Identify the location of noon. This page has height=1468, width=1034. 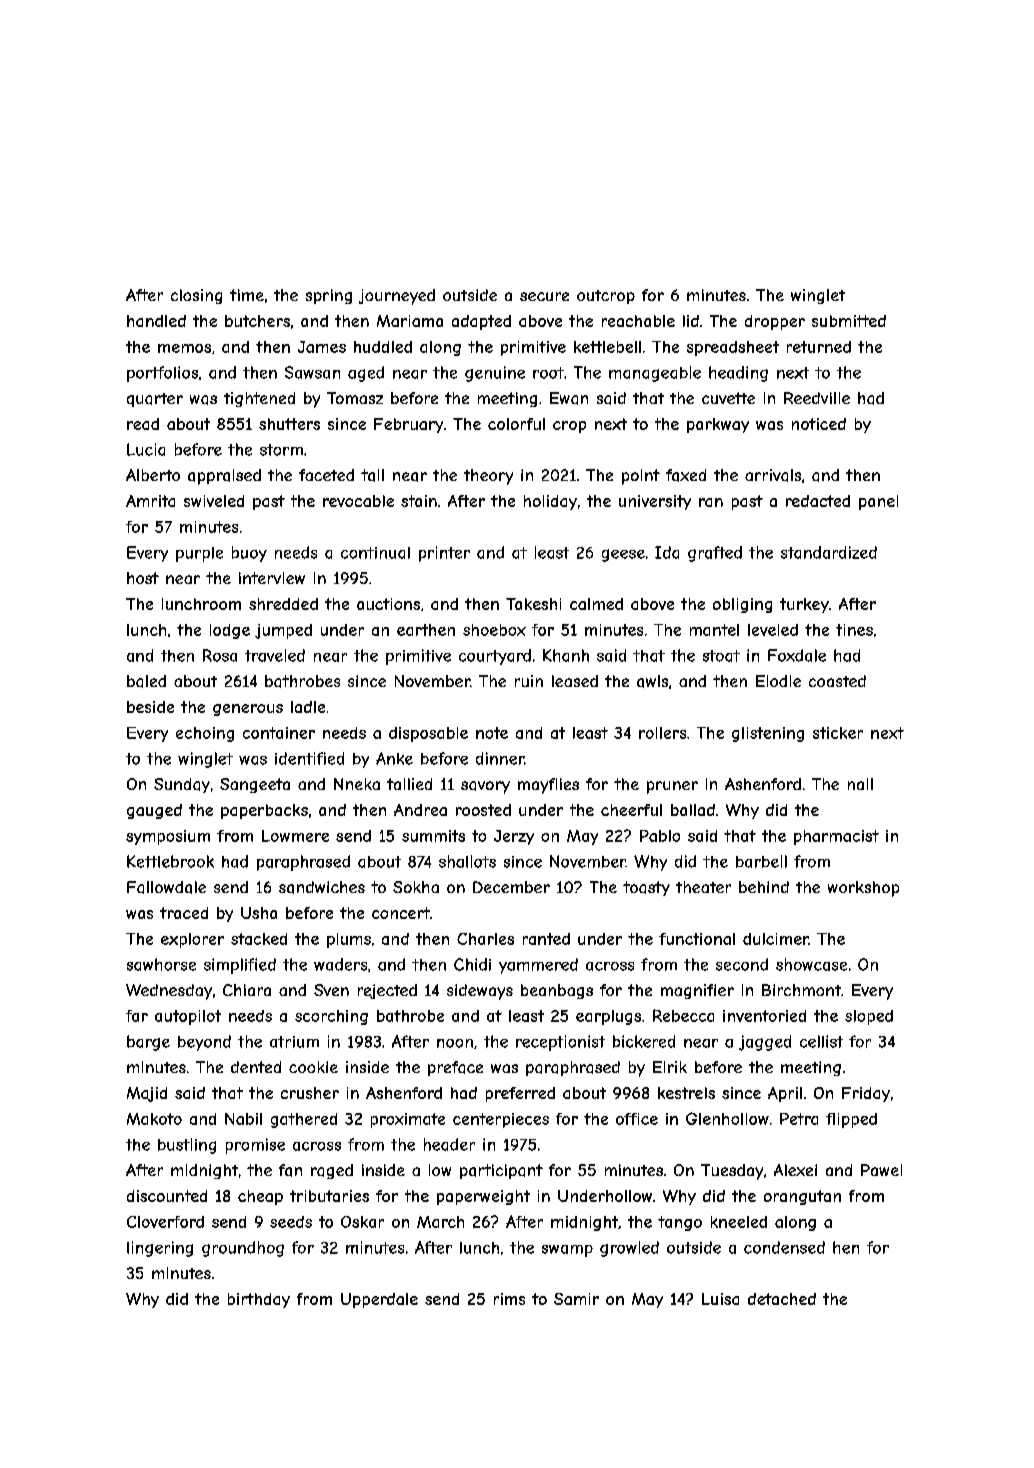
(455, 1043).
